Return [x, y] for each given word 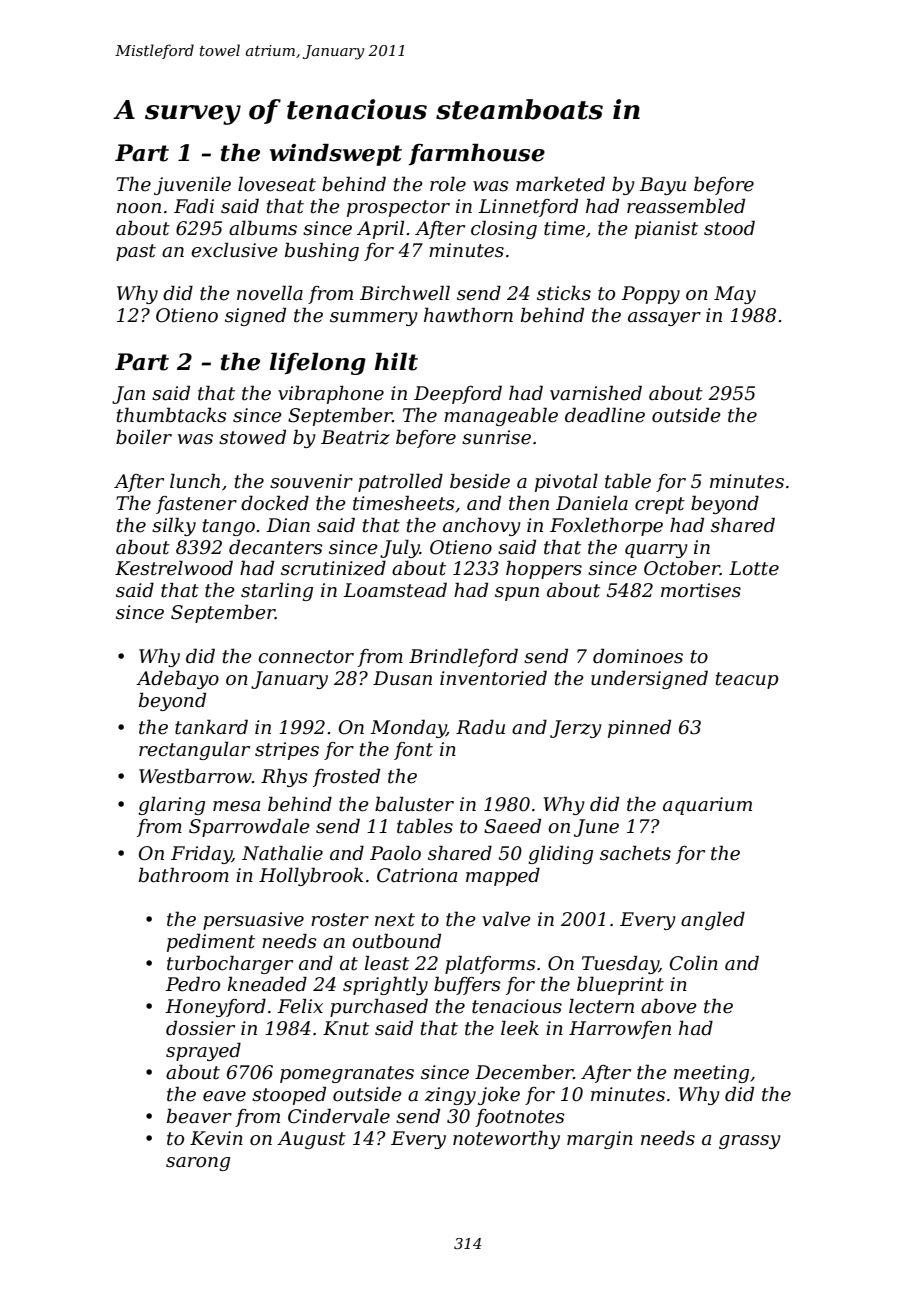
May [735, 295]
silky [174, 526]
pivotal [566, 482]
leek [520, 1028]
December [524, 1072]
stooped [289, 1095]
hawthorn [468, 315]
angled [713, 920]
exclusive [234, 250]
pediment [211, 942]
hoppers [544, 570]
